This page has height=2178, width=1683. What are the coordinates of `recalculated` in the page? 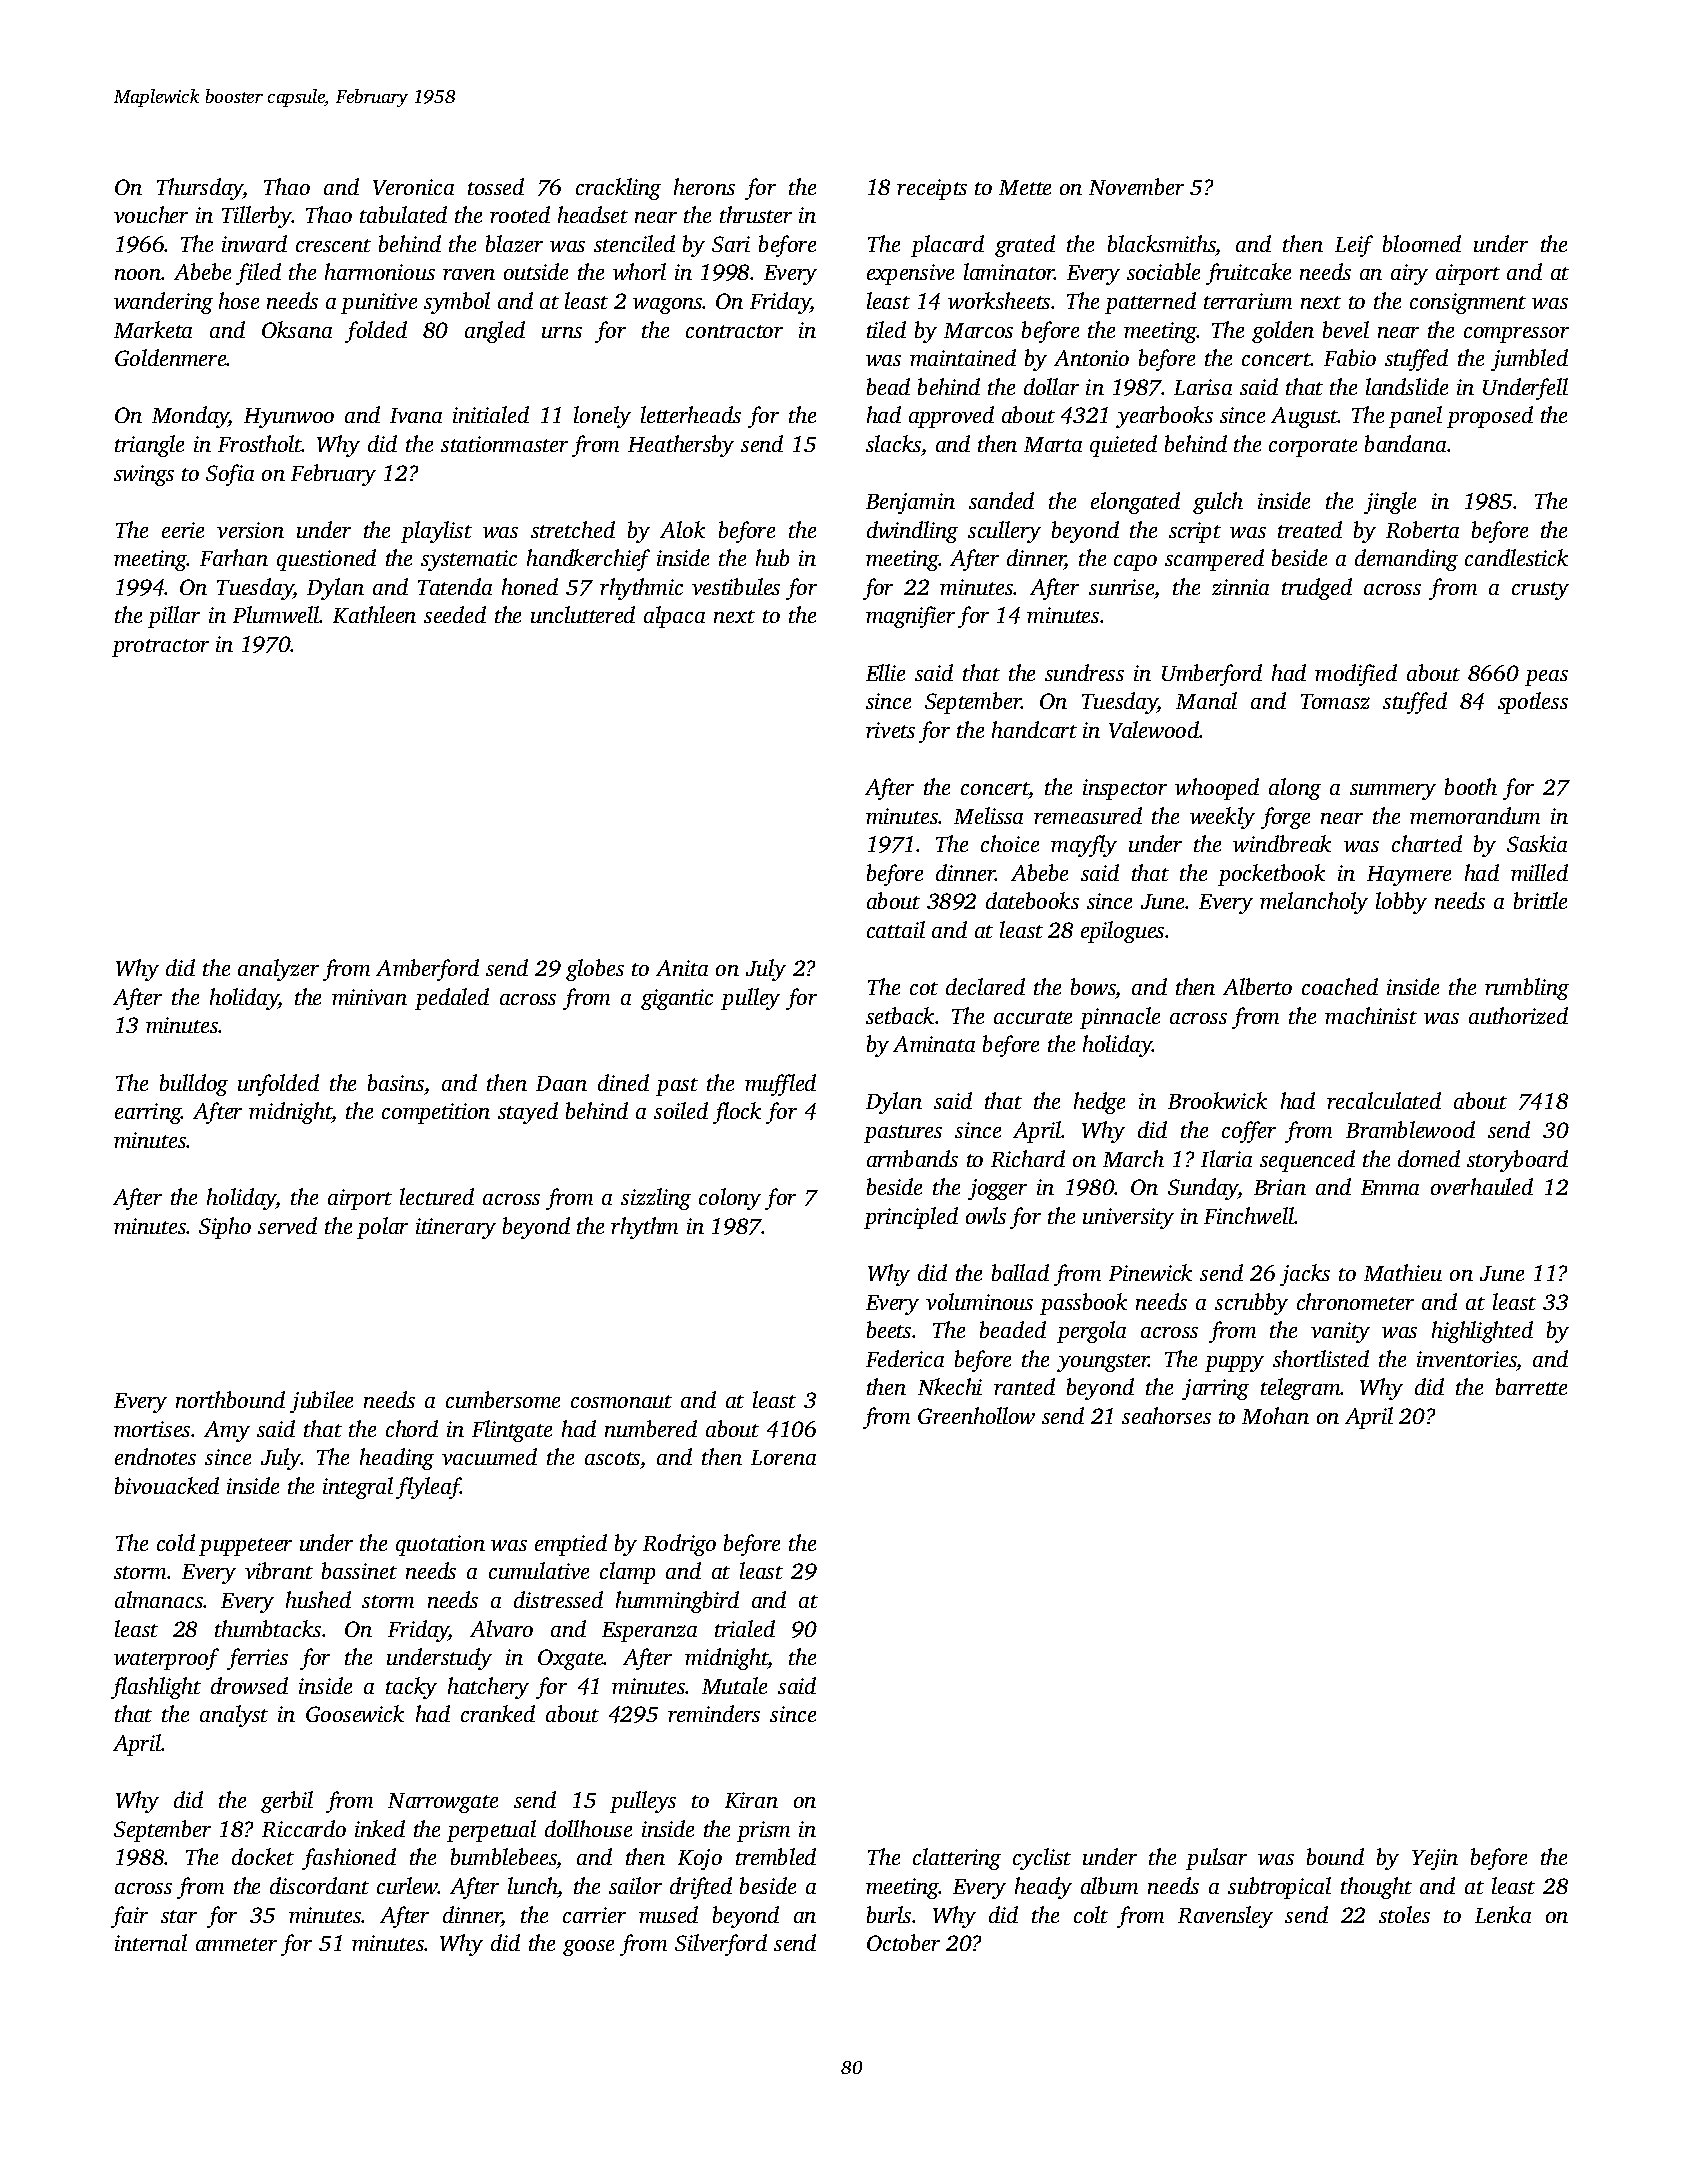 It's located at (1384, 1100).
